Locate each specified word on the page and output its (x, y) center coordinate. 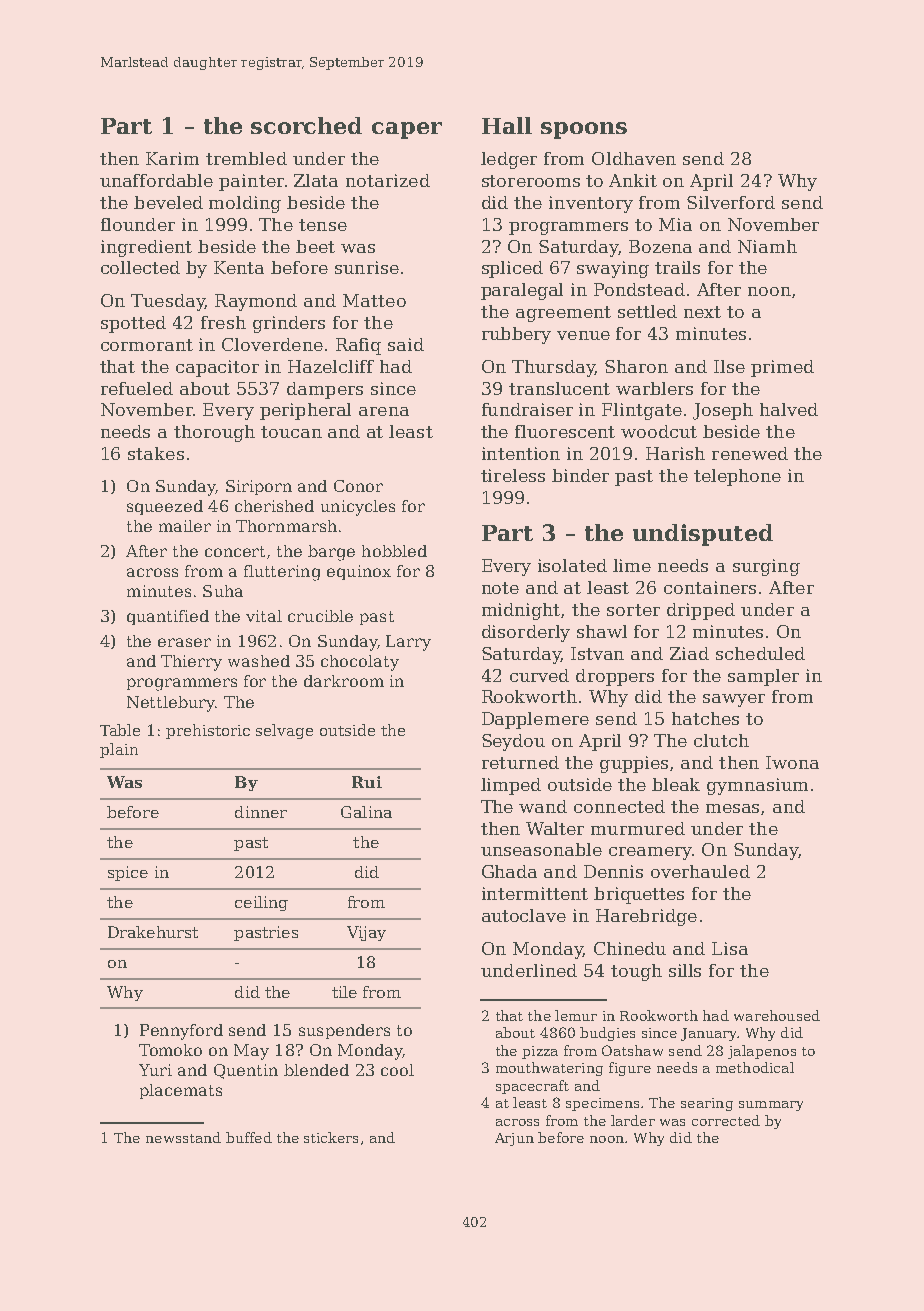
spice (128, 873)
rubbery (516, 335)
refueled (137, 388)
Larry (408, 643)
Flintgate (642, 411)
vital (264, 616)
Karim (172, 158)
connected (619, 806)
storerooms (531, 181)
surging (766, 567)
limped (511, 786)
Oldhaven (634, 158)
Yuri (155, 1070)
